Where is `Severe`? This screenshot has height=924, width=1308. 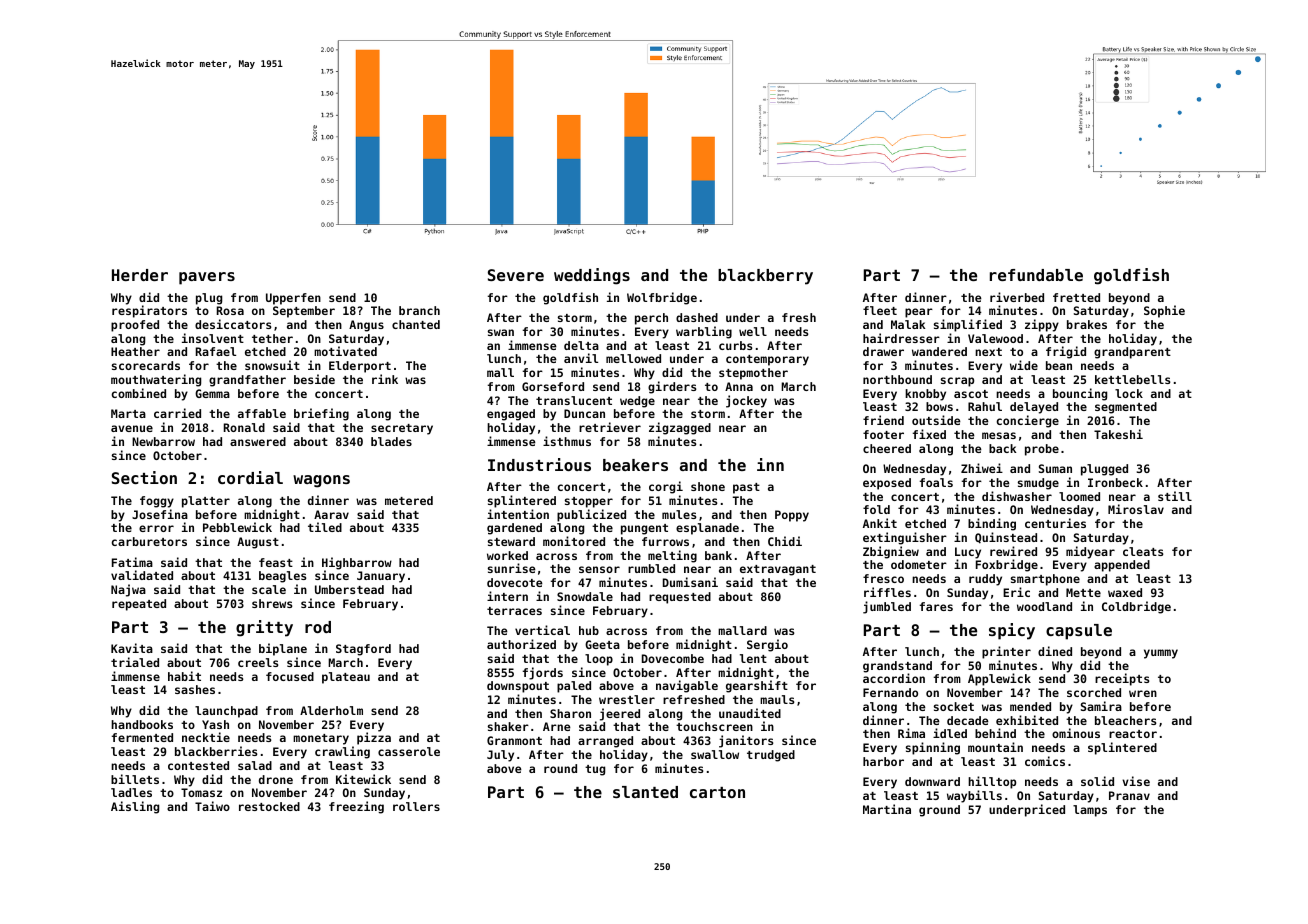 Severe is located at coordinates (516, 275).
